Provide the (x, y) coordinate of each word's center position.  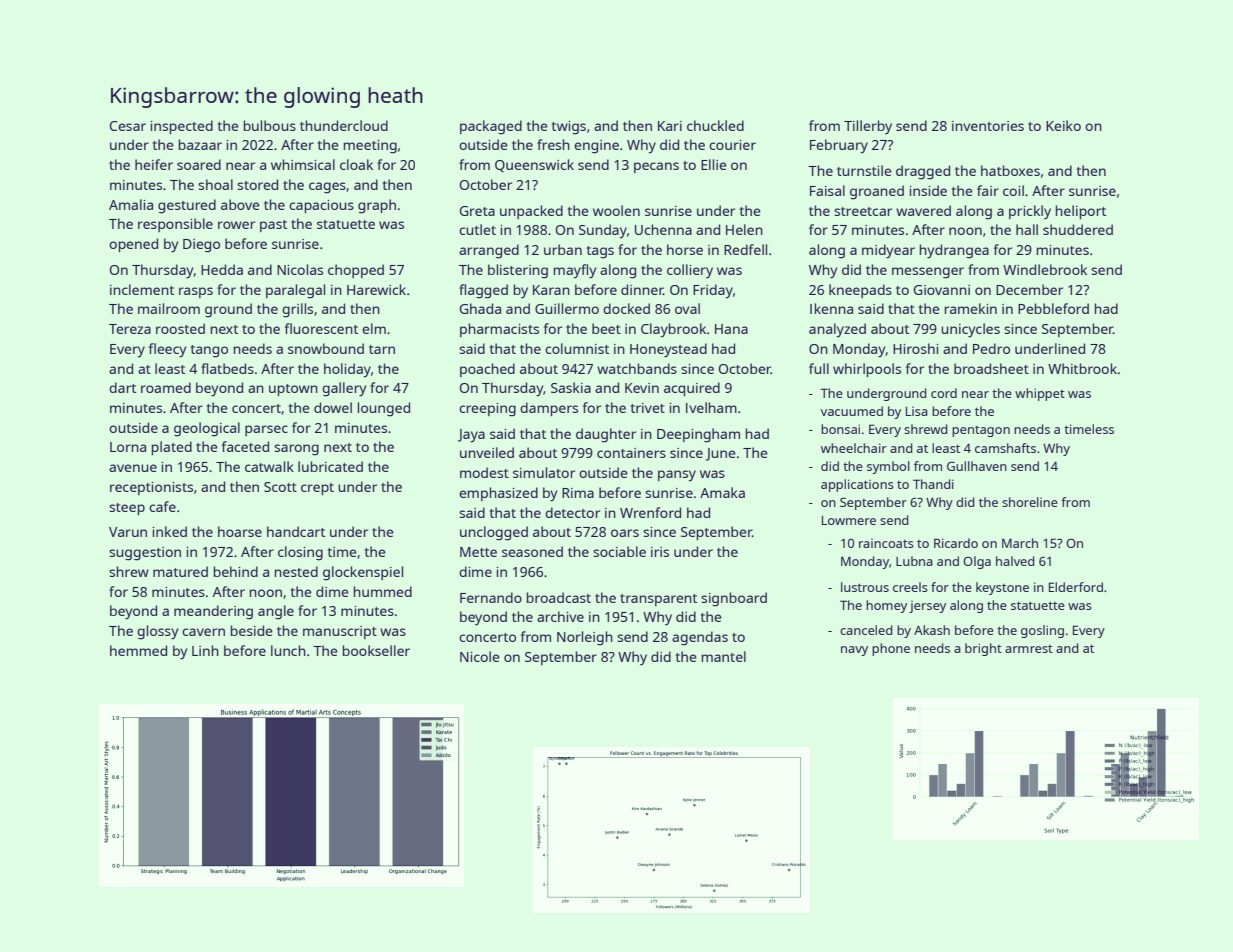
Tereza (130, 329)
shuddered (1078, 229)
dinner (642, 289)
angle (276, 612)
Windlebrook (1045, 269)
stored (257, 184)
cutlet (477, 229)
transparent (658, 600)
